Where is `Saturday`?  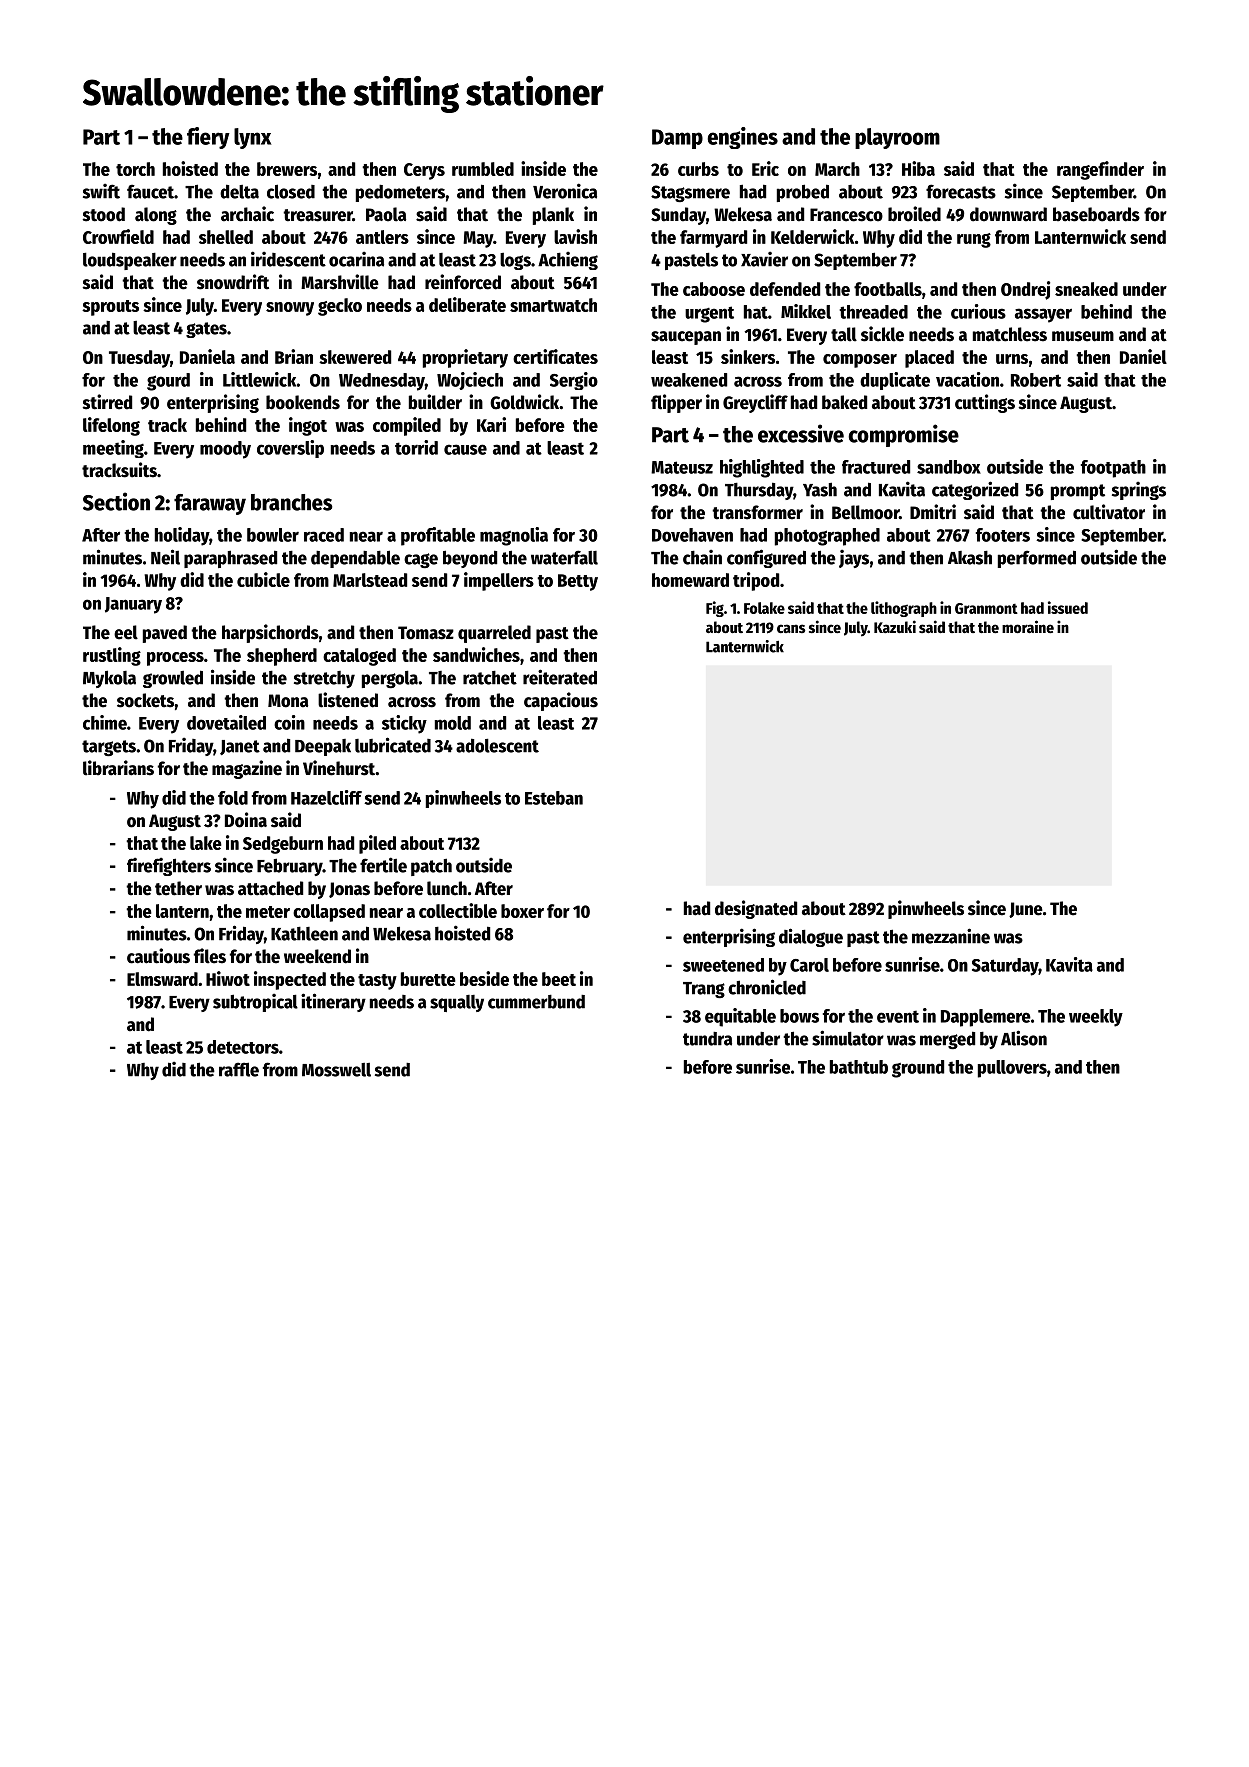
Saturday is located at coordinates (1005, 967).
